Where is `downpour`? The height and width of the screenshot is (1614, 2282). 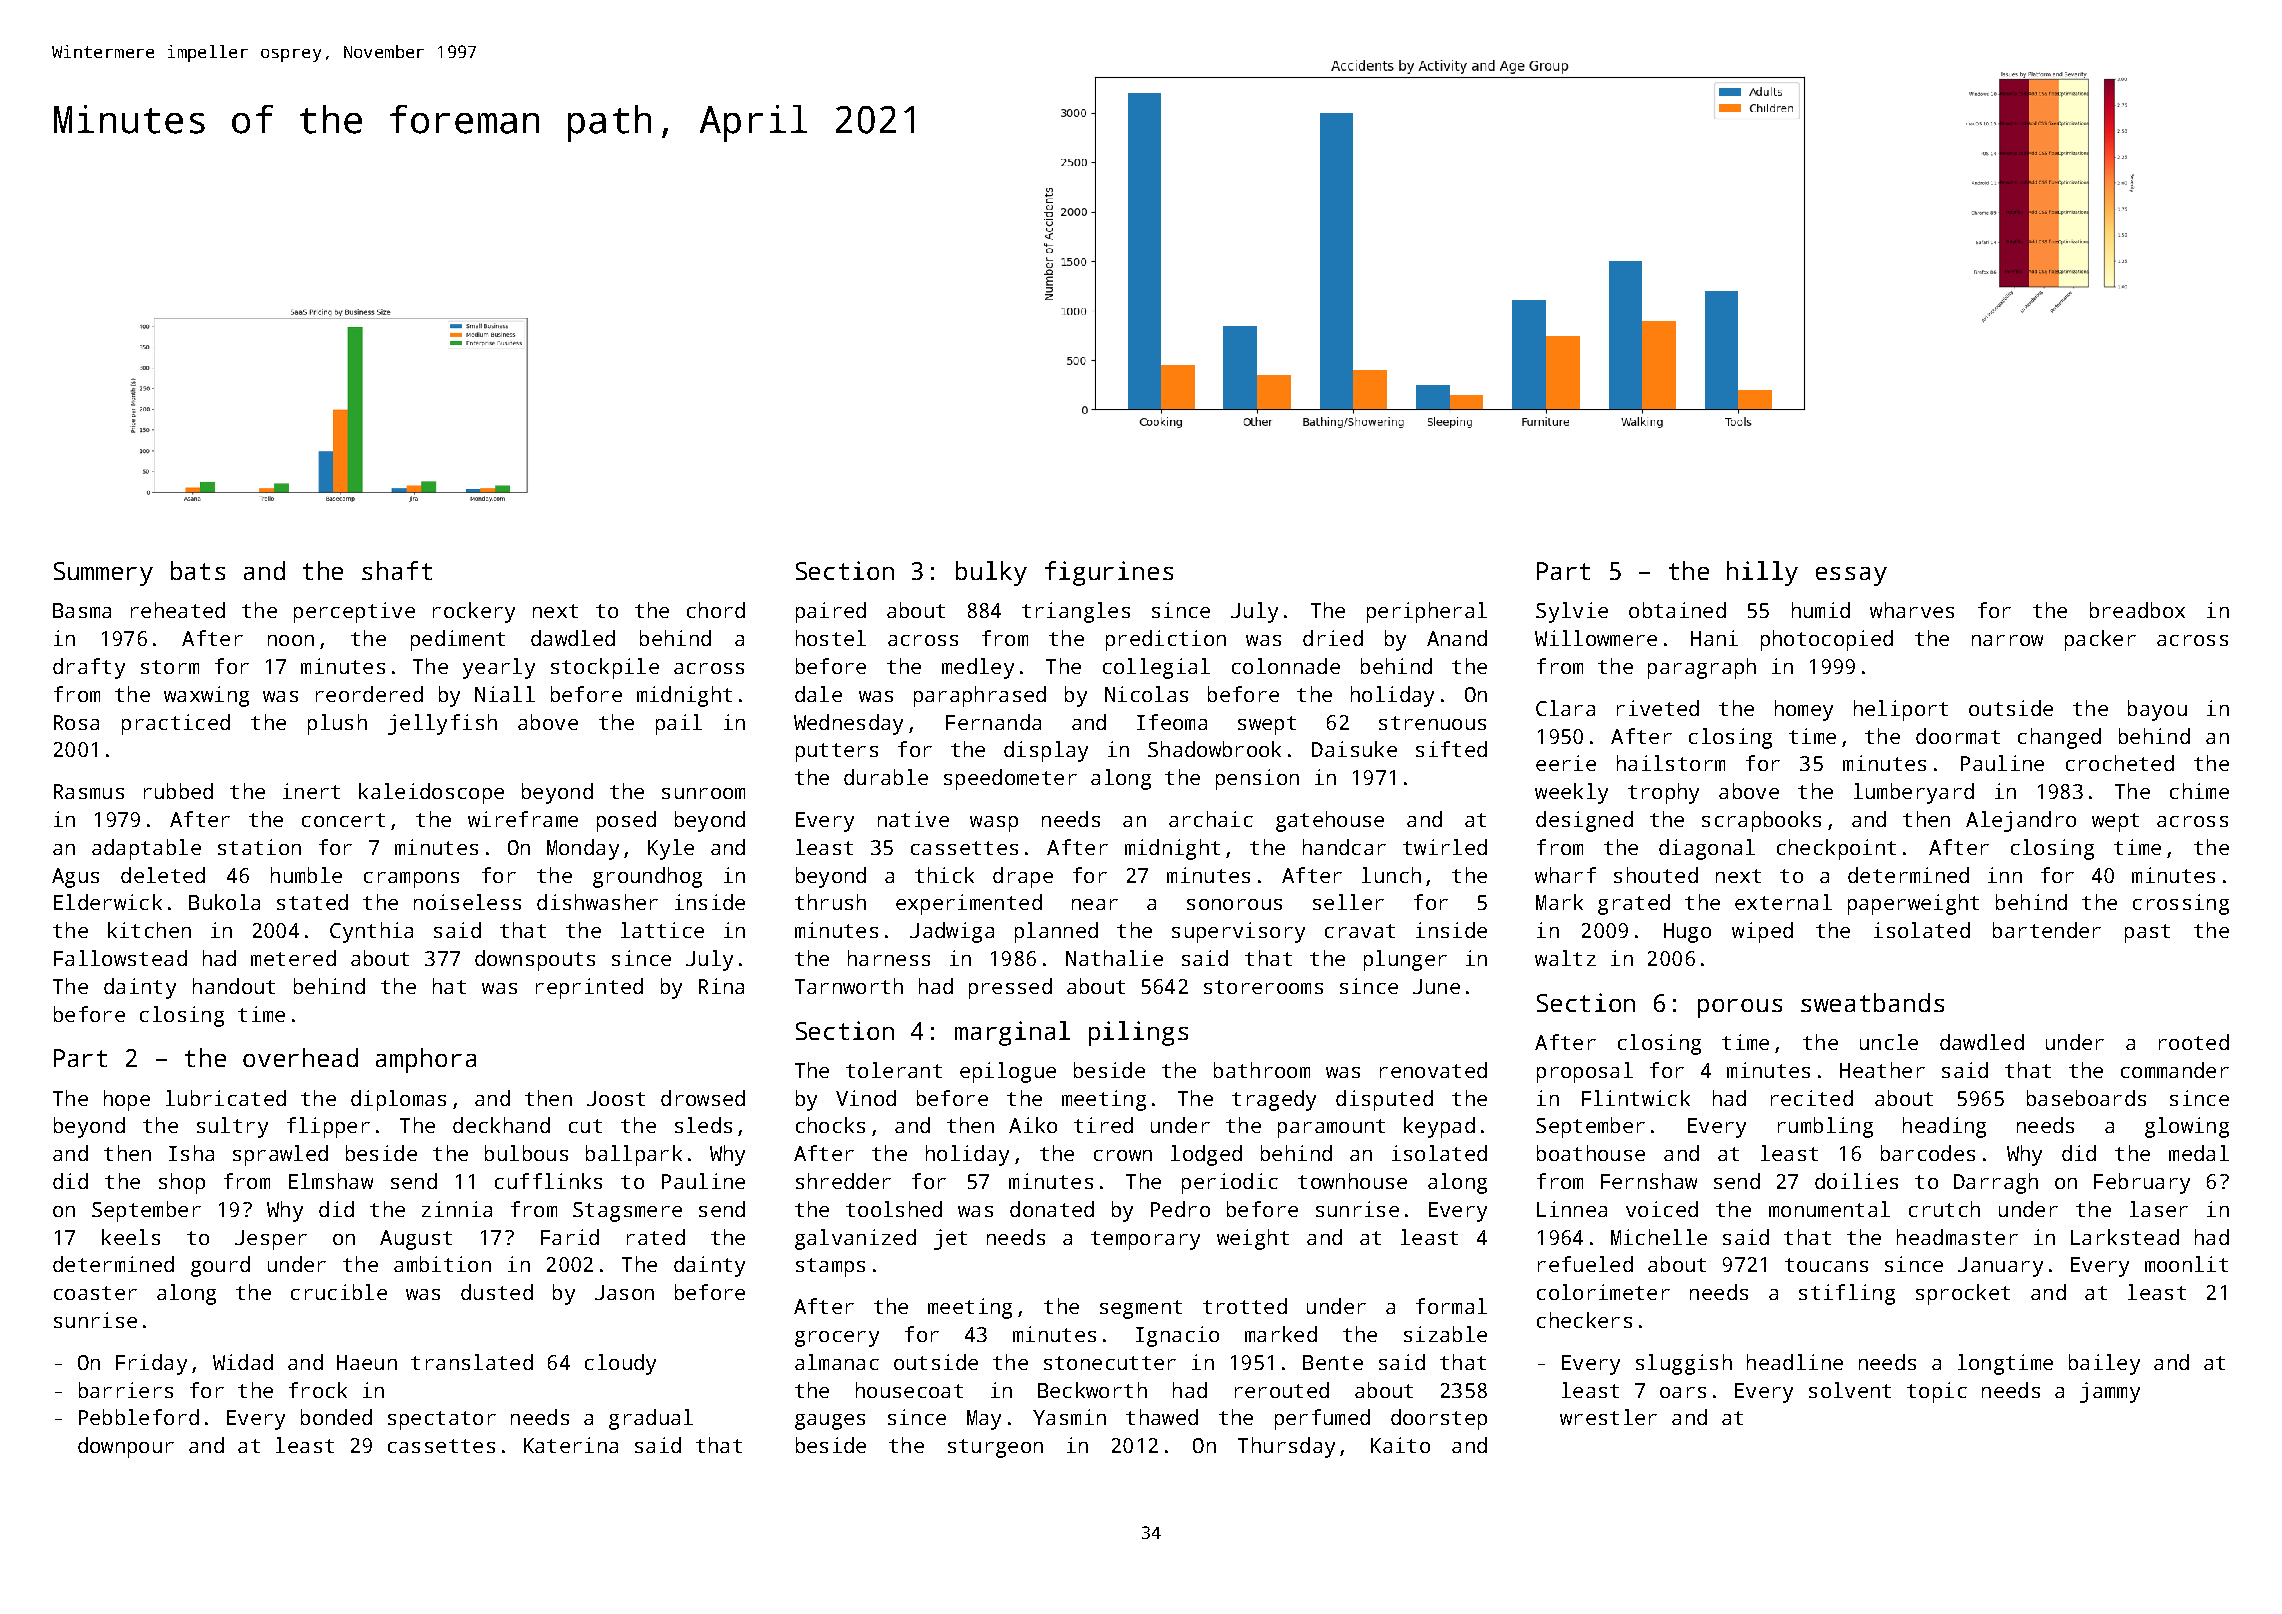
downpour is located at coordinates (126, 1447).
